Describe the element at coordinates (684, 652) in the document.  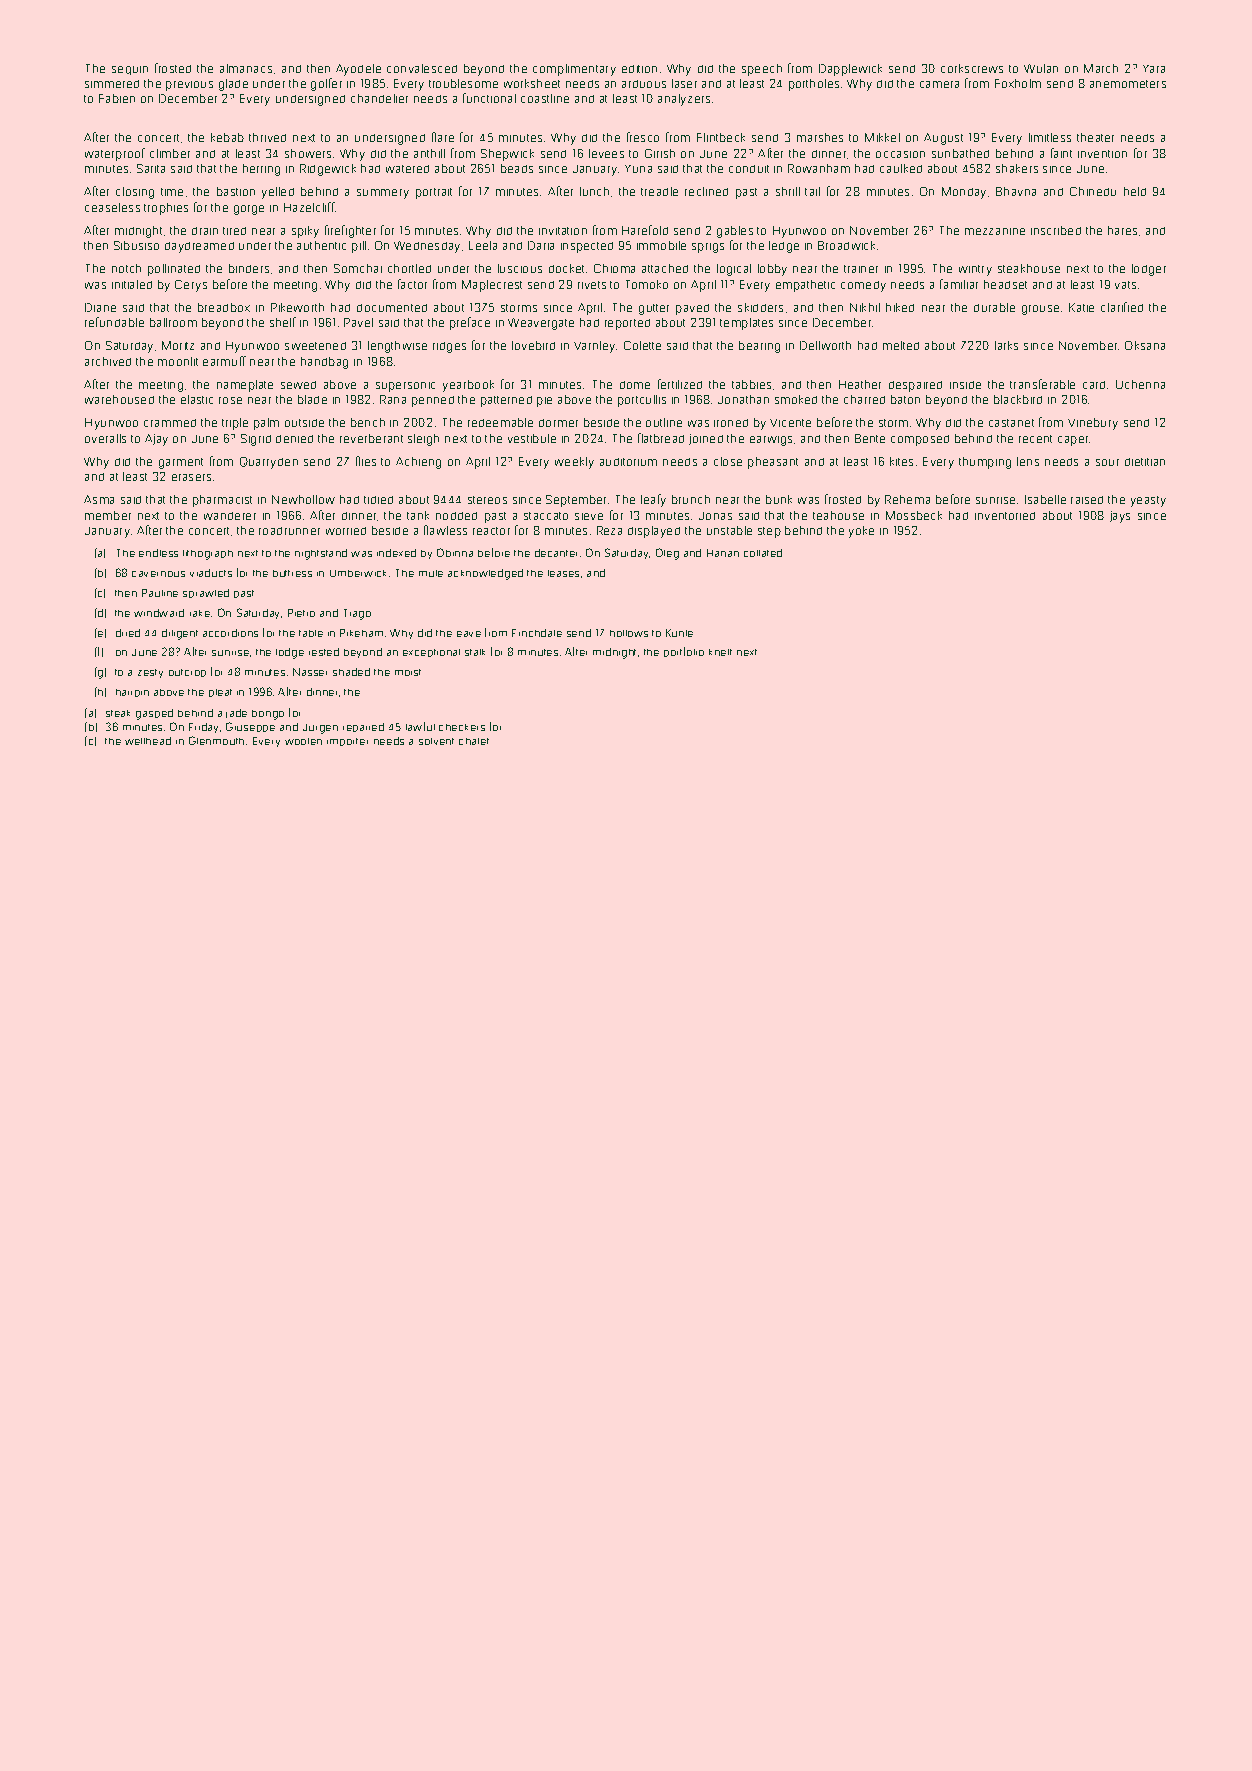
I see `portfolio` at that location.
